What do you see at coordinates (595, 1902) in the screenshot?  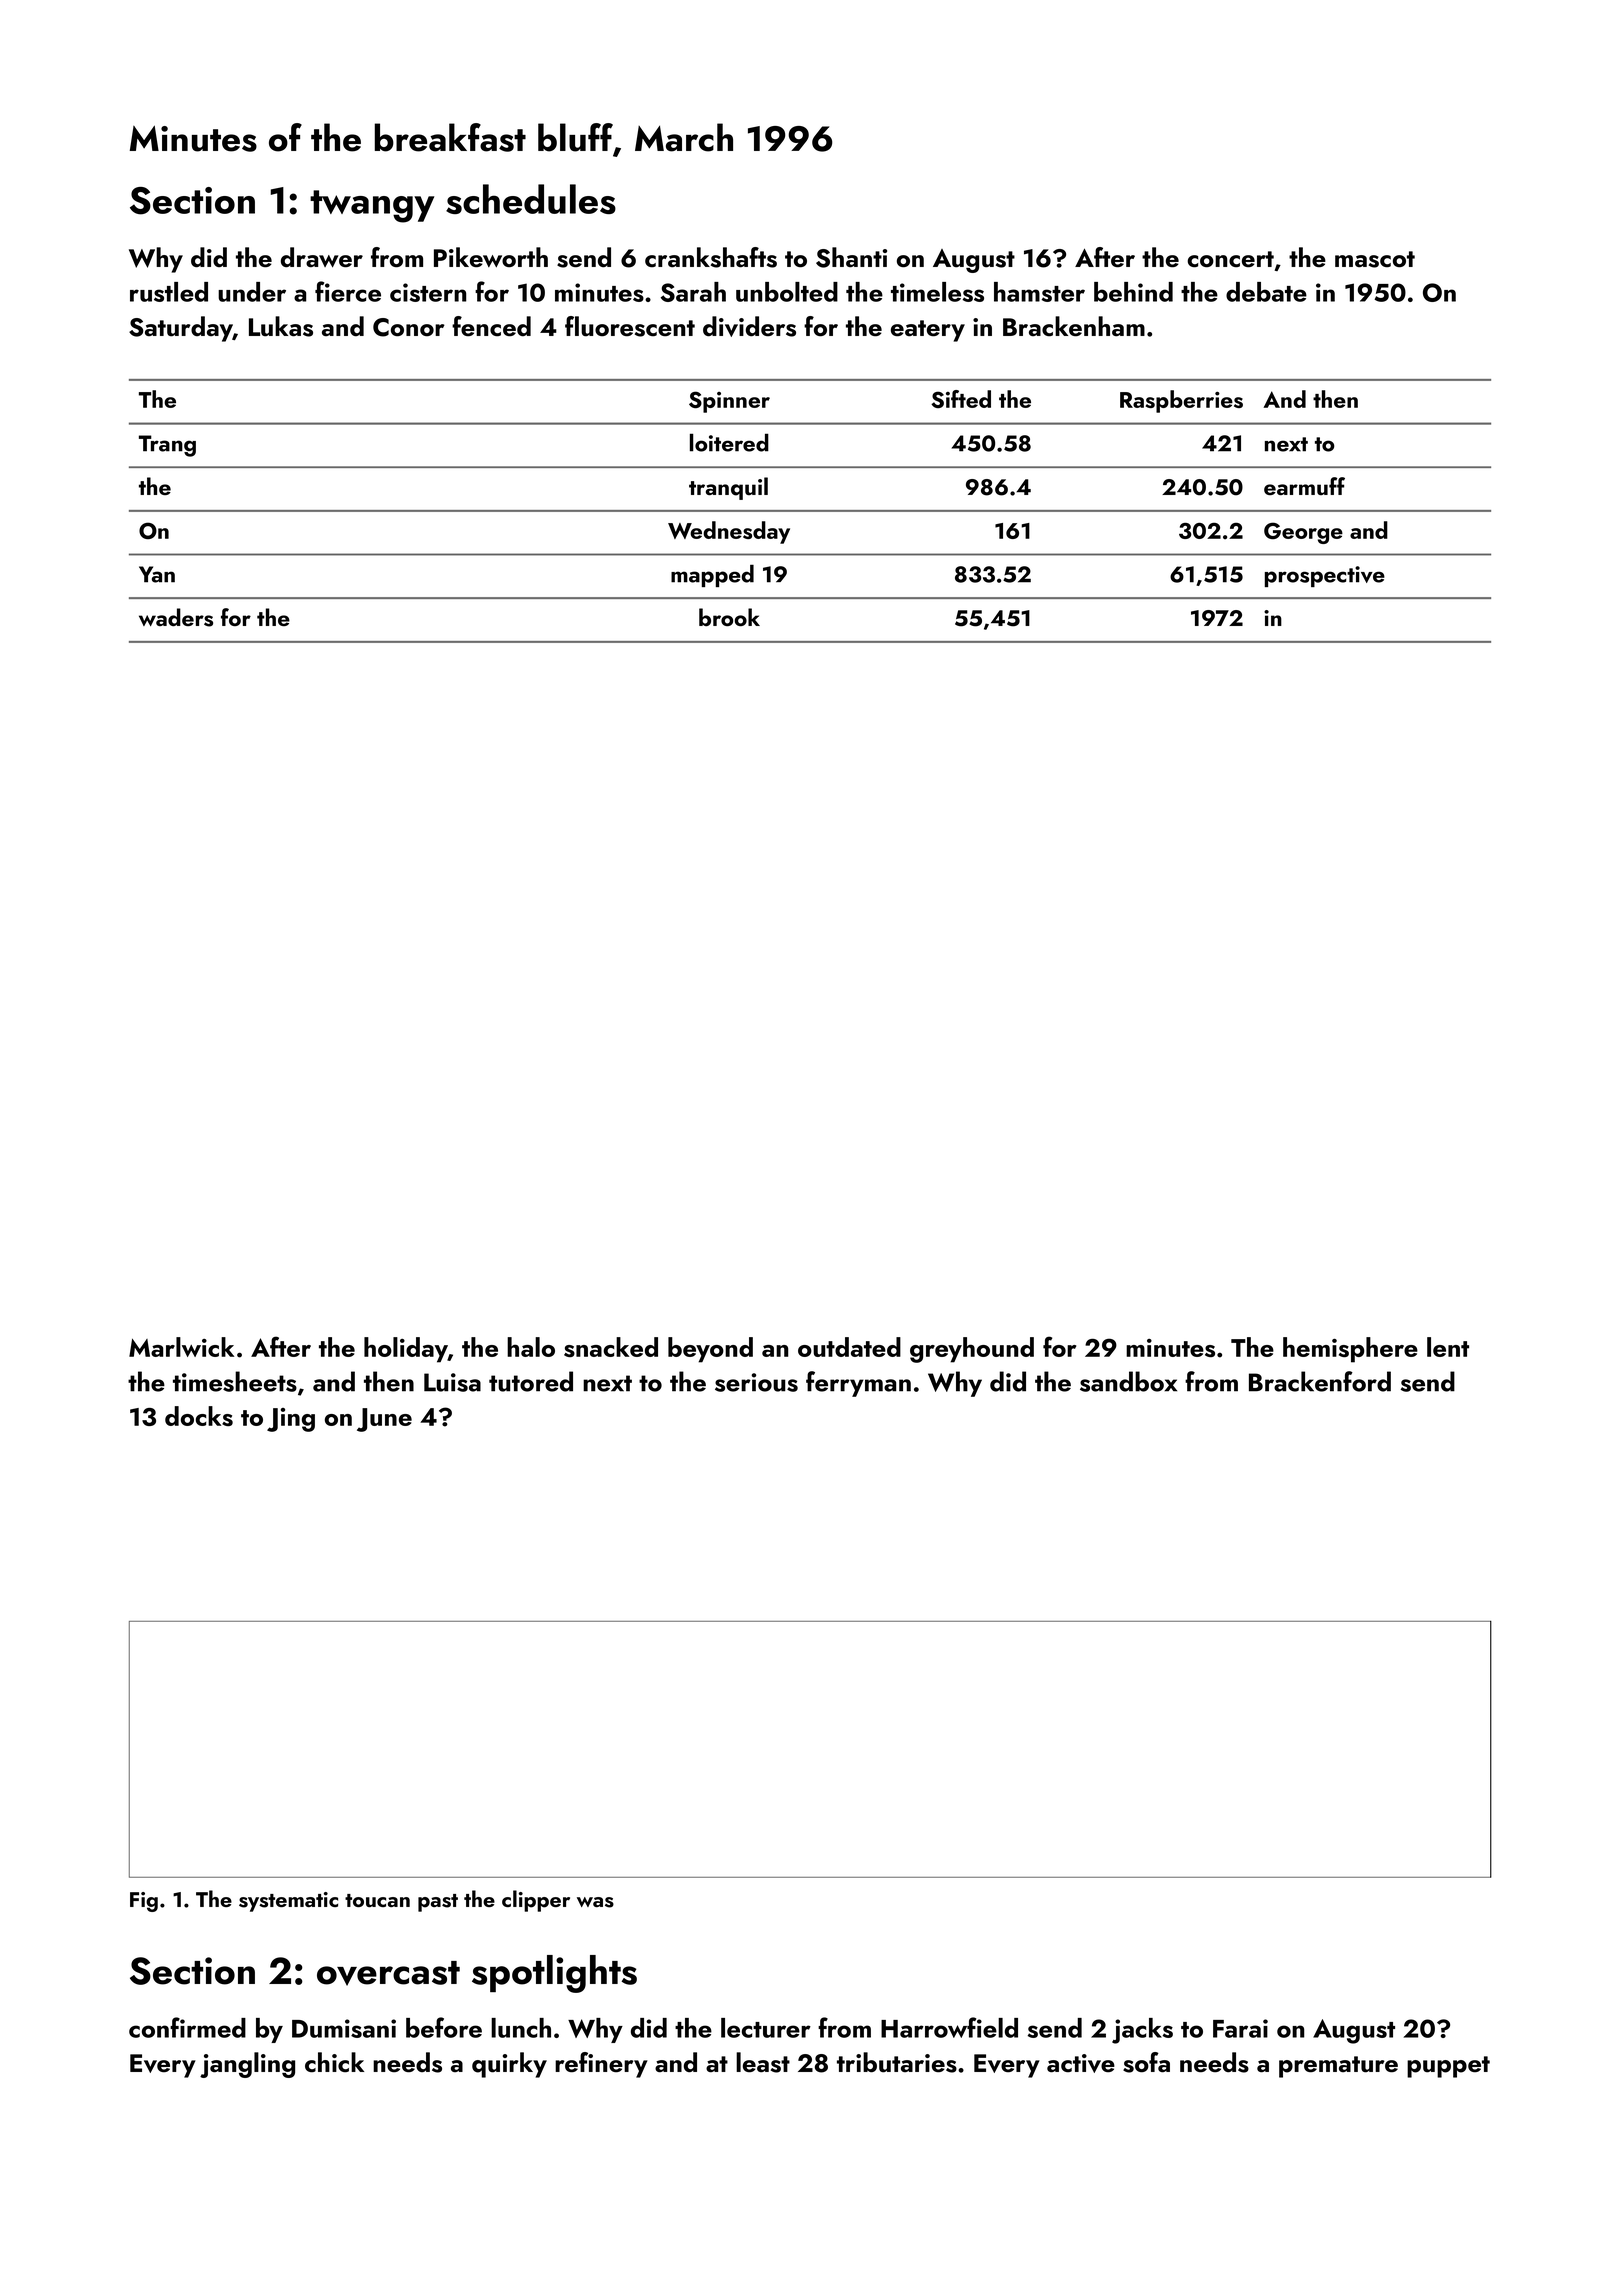 I see `was` at bounding box center [595, 1902].
